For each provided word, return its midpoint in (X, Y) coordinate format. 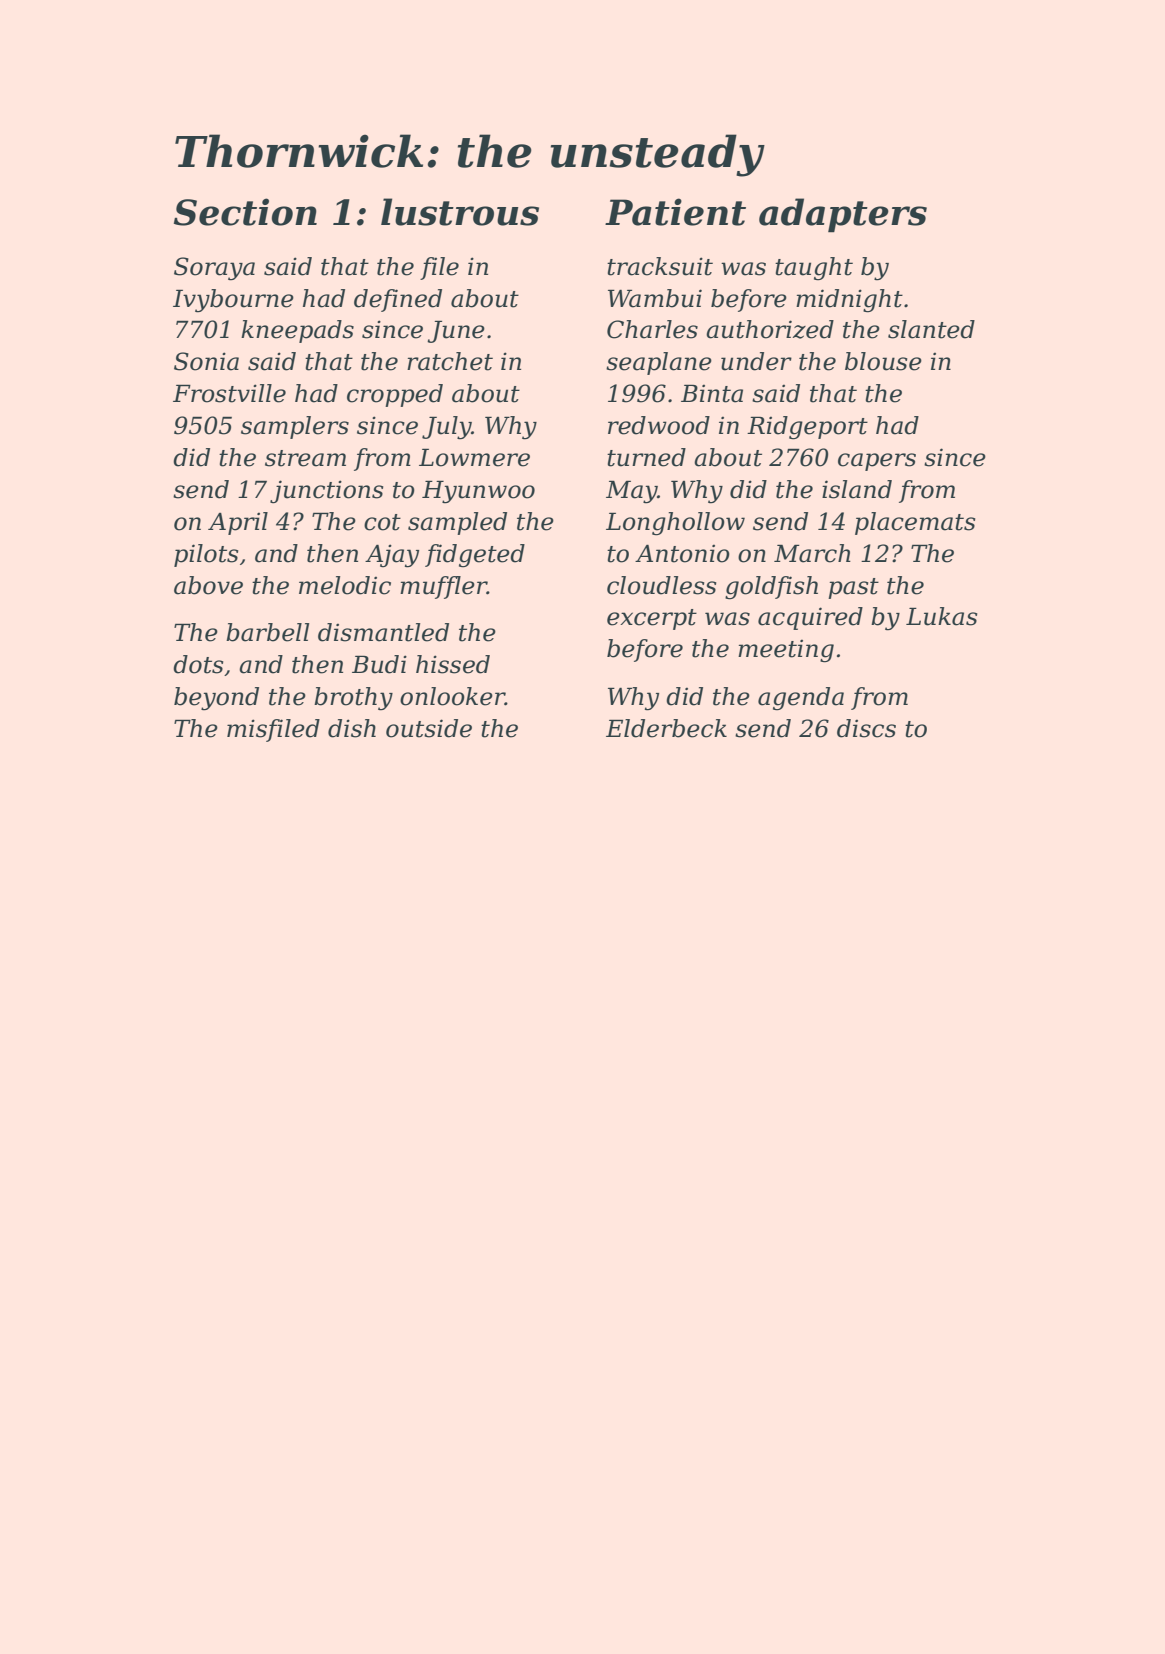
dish (352, 728)
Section (245, 212)
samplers (295, 427)
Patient (675, 212)
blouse (883, 361)
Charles (652, 329)
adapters (843, 215)
